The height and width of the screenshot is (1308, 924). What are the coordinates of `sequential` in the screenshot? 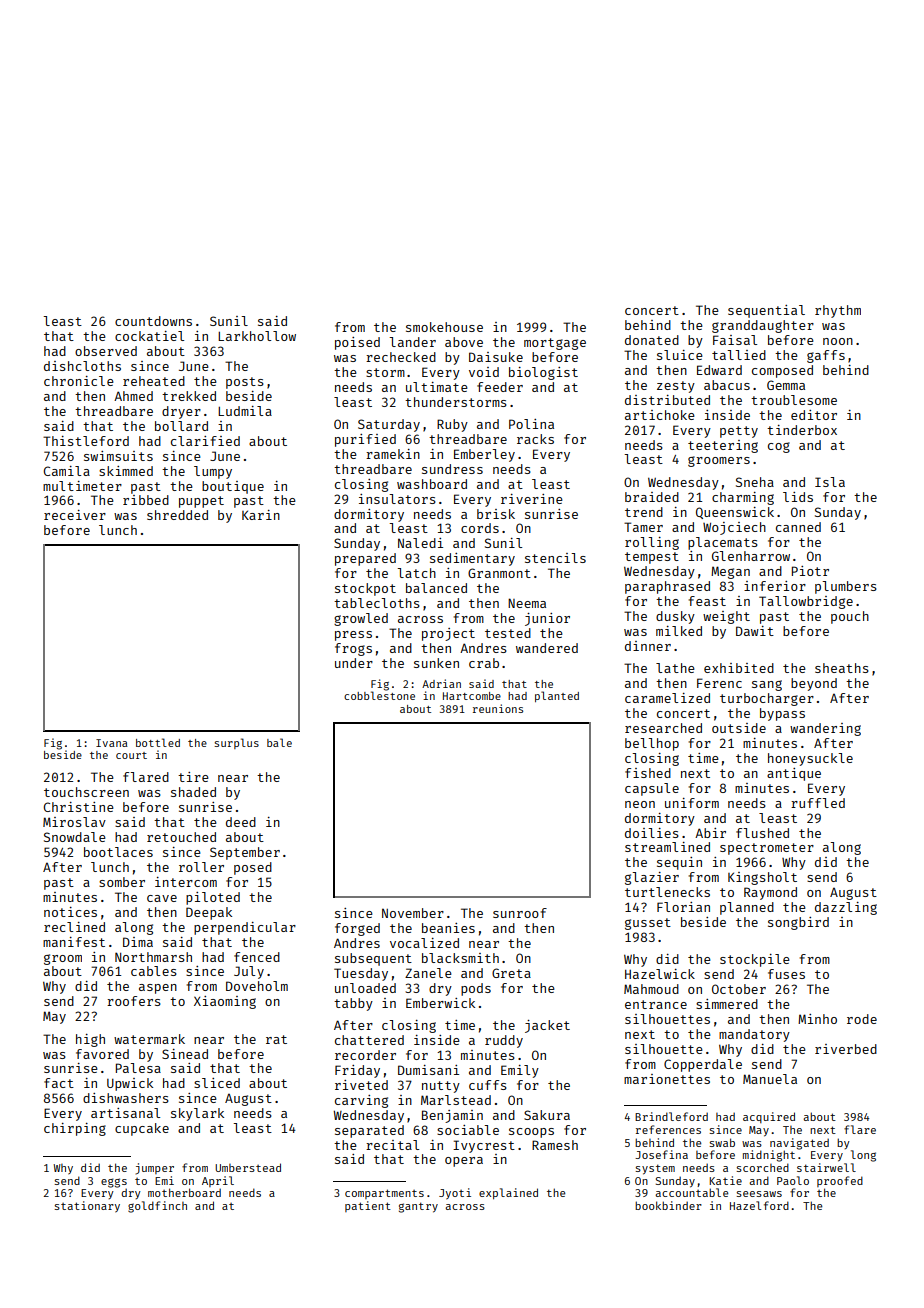 It's located at (766, 311).
